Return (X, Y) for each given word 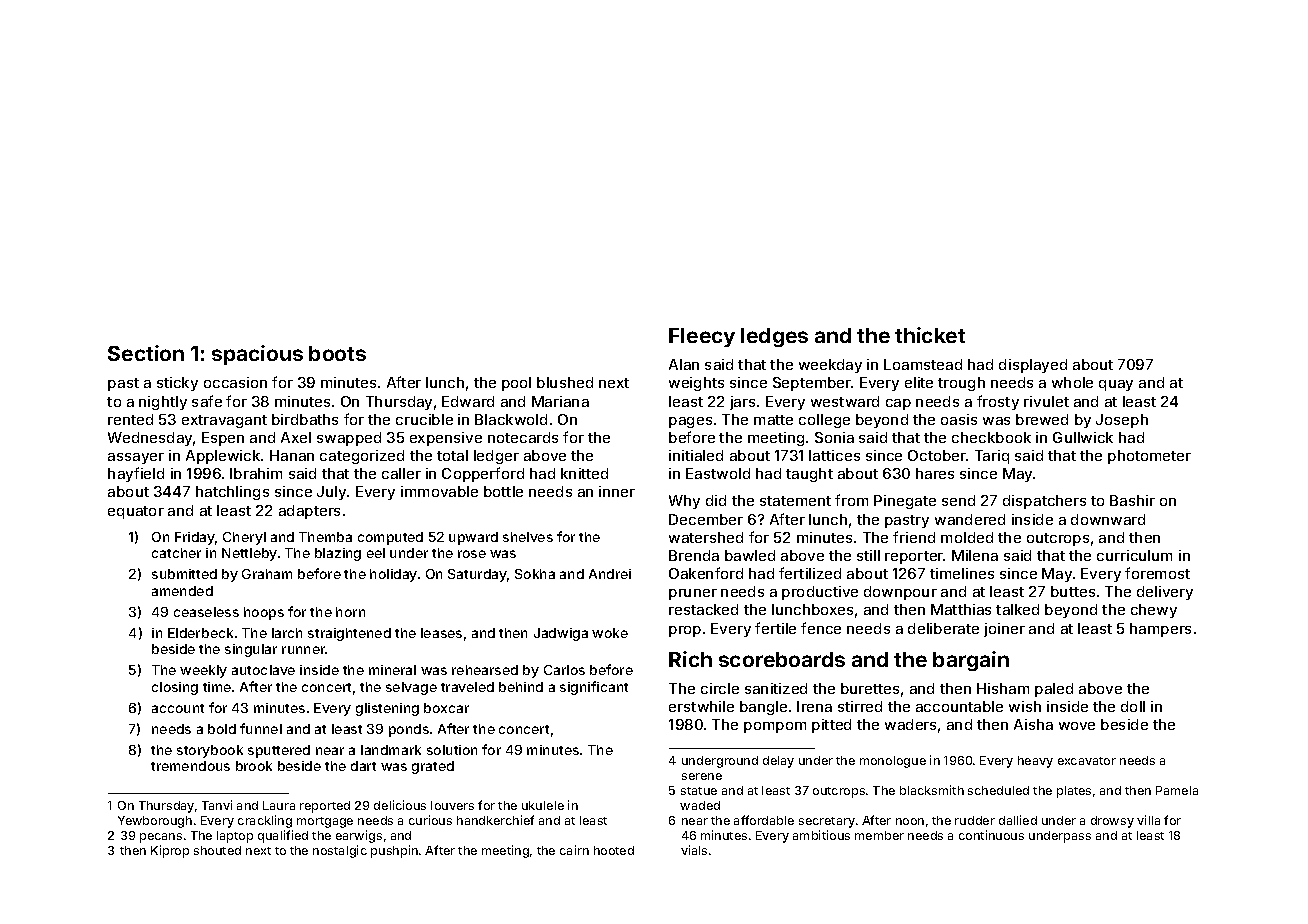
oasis (959, 419)
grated (433, 767)
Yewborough (155, 822)
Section (146, 353)
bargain (971, 661)
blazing (338, 554)
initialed (696, 455)
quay (1116, 385)
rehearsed (485, 670)
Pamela (1177, 790)
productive (820, 593)
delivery (1165, 593)
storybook (210, 751)
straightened (349, 634)
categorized (362, 457)
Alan (684, 364)
